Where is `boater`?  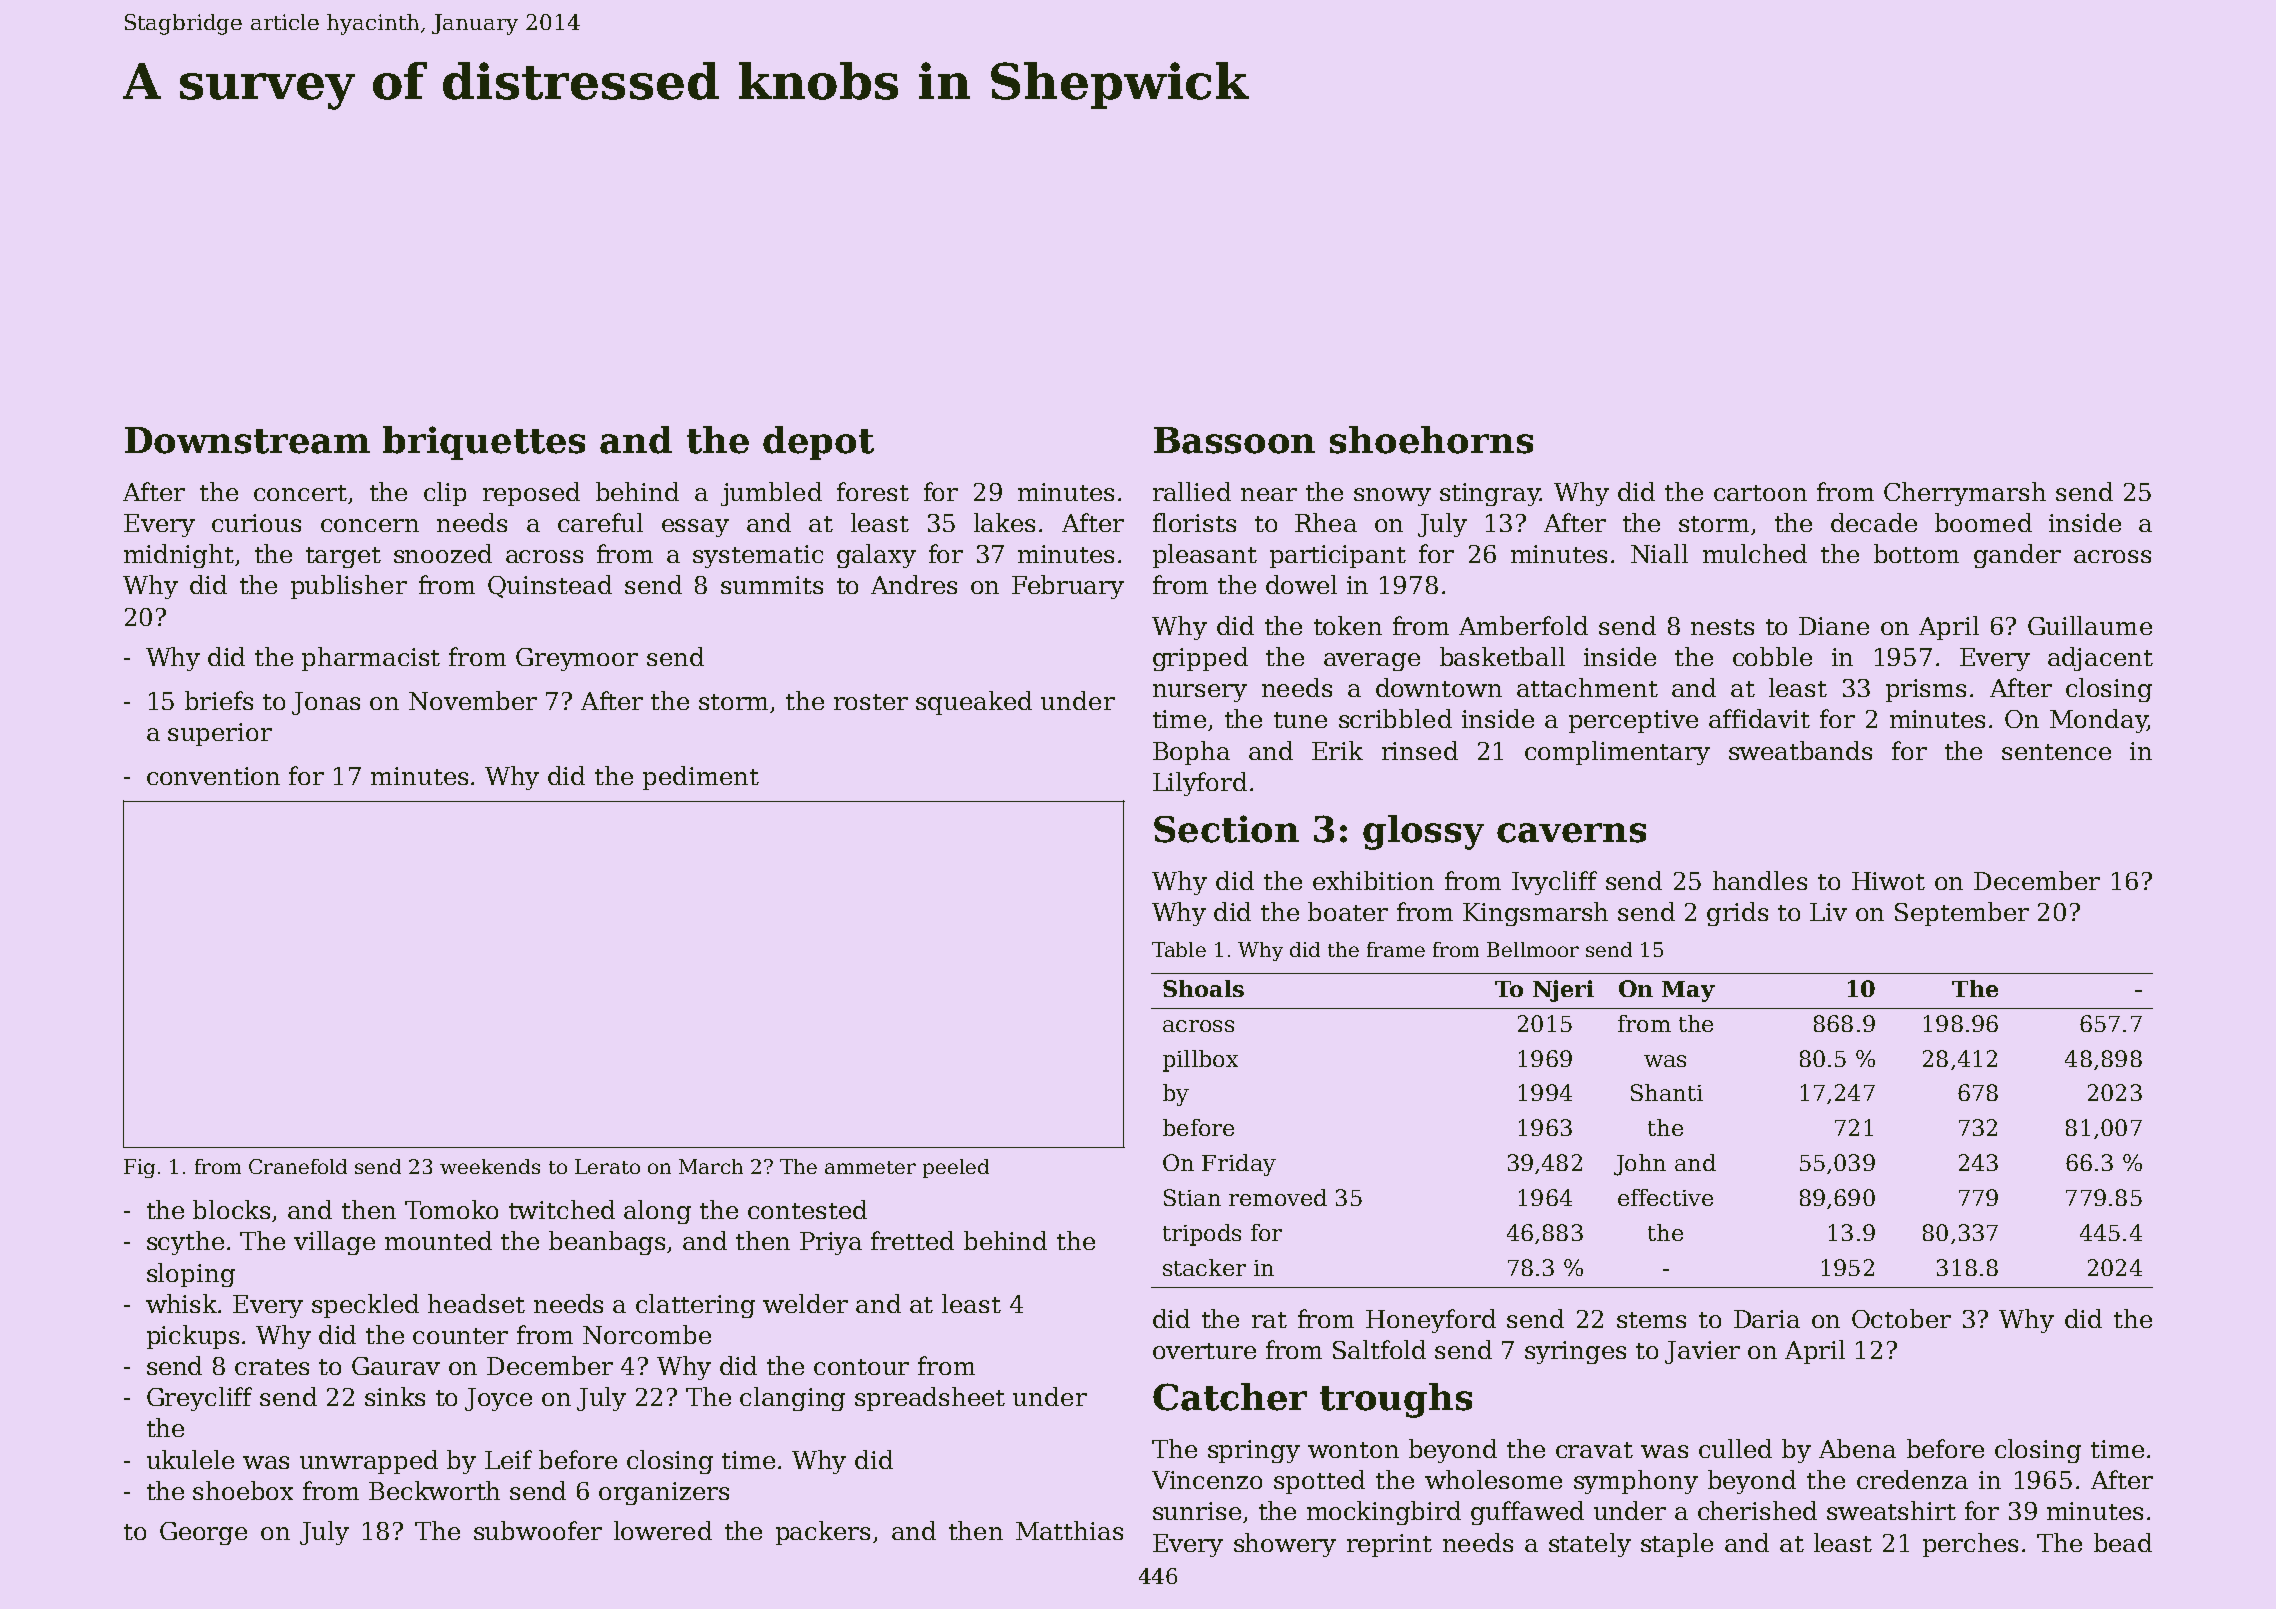 boater is located at coordinates (1348, 911).
